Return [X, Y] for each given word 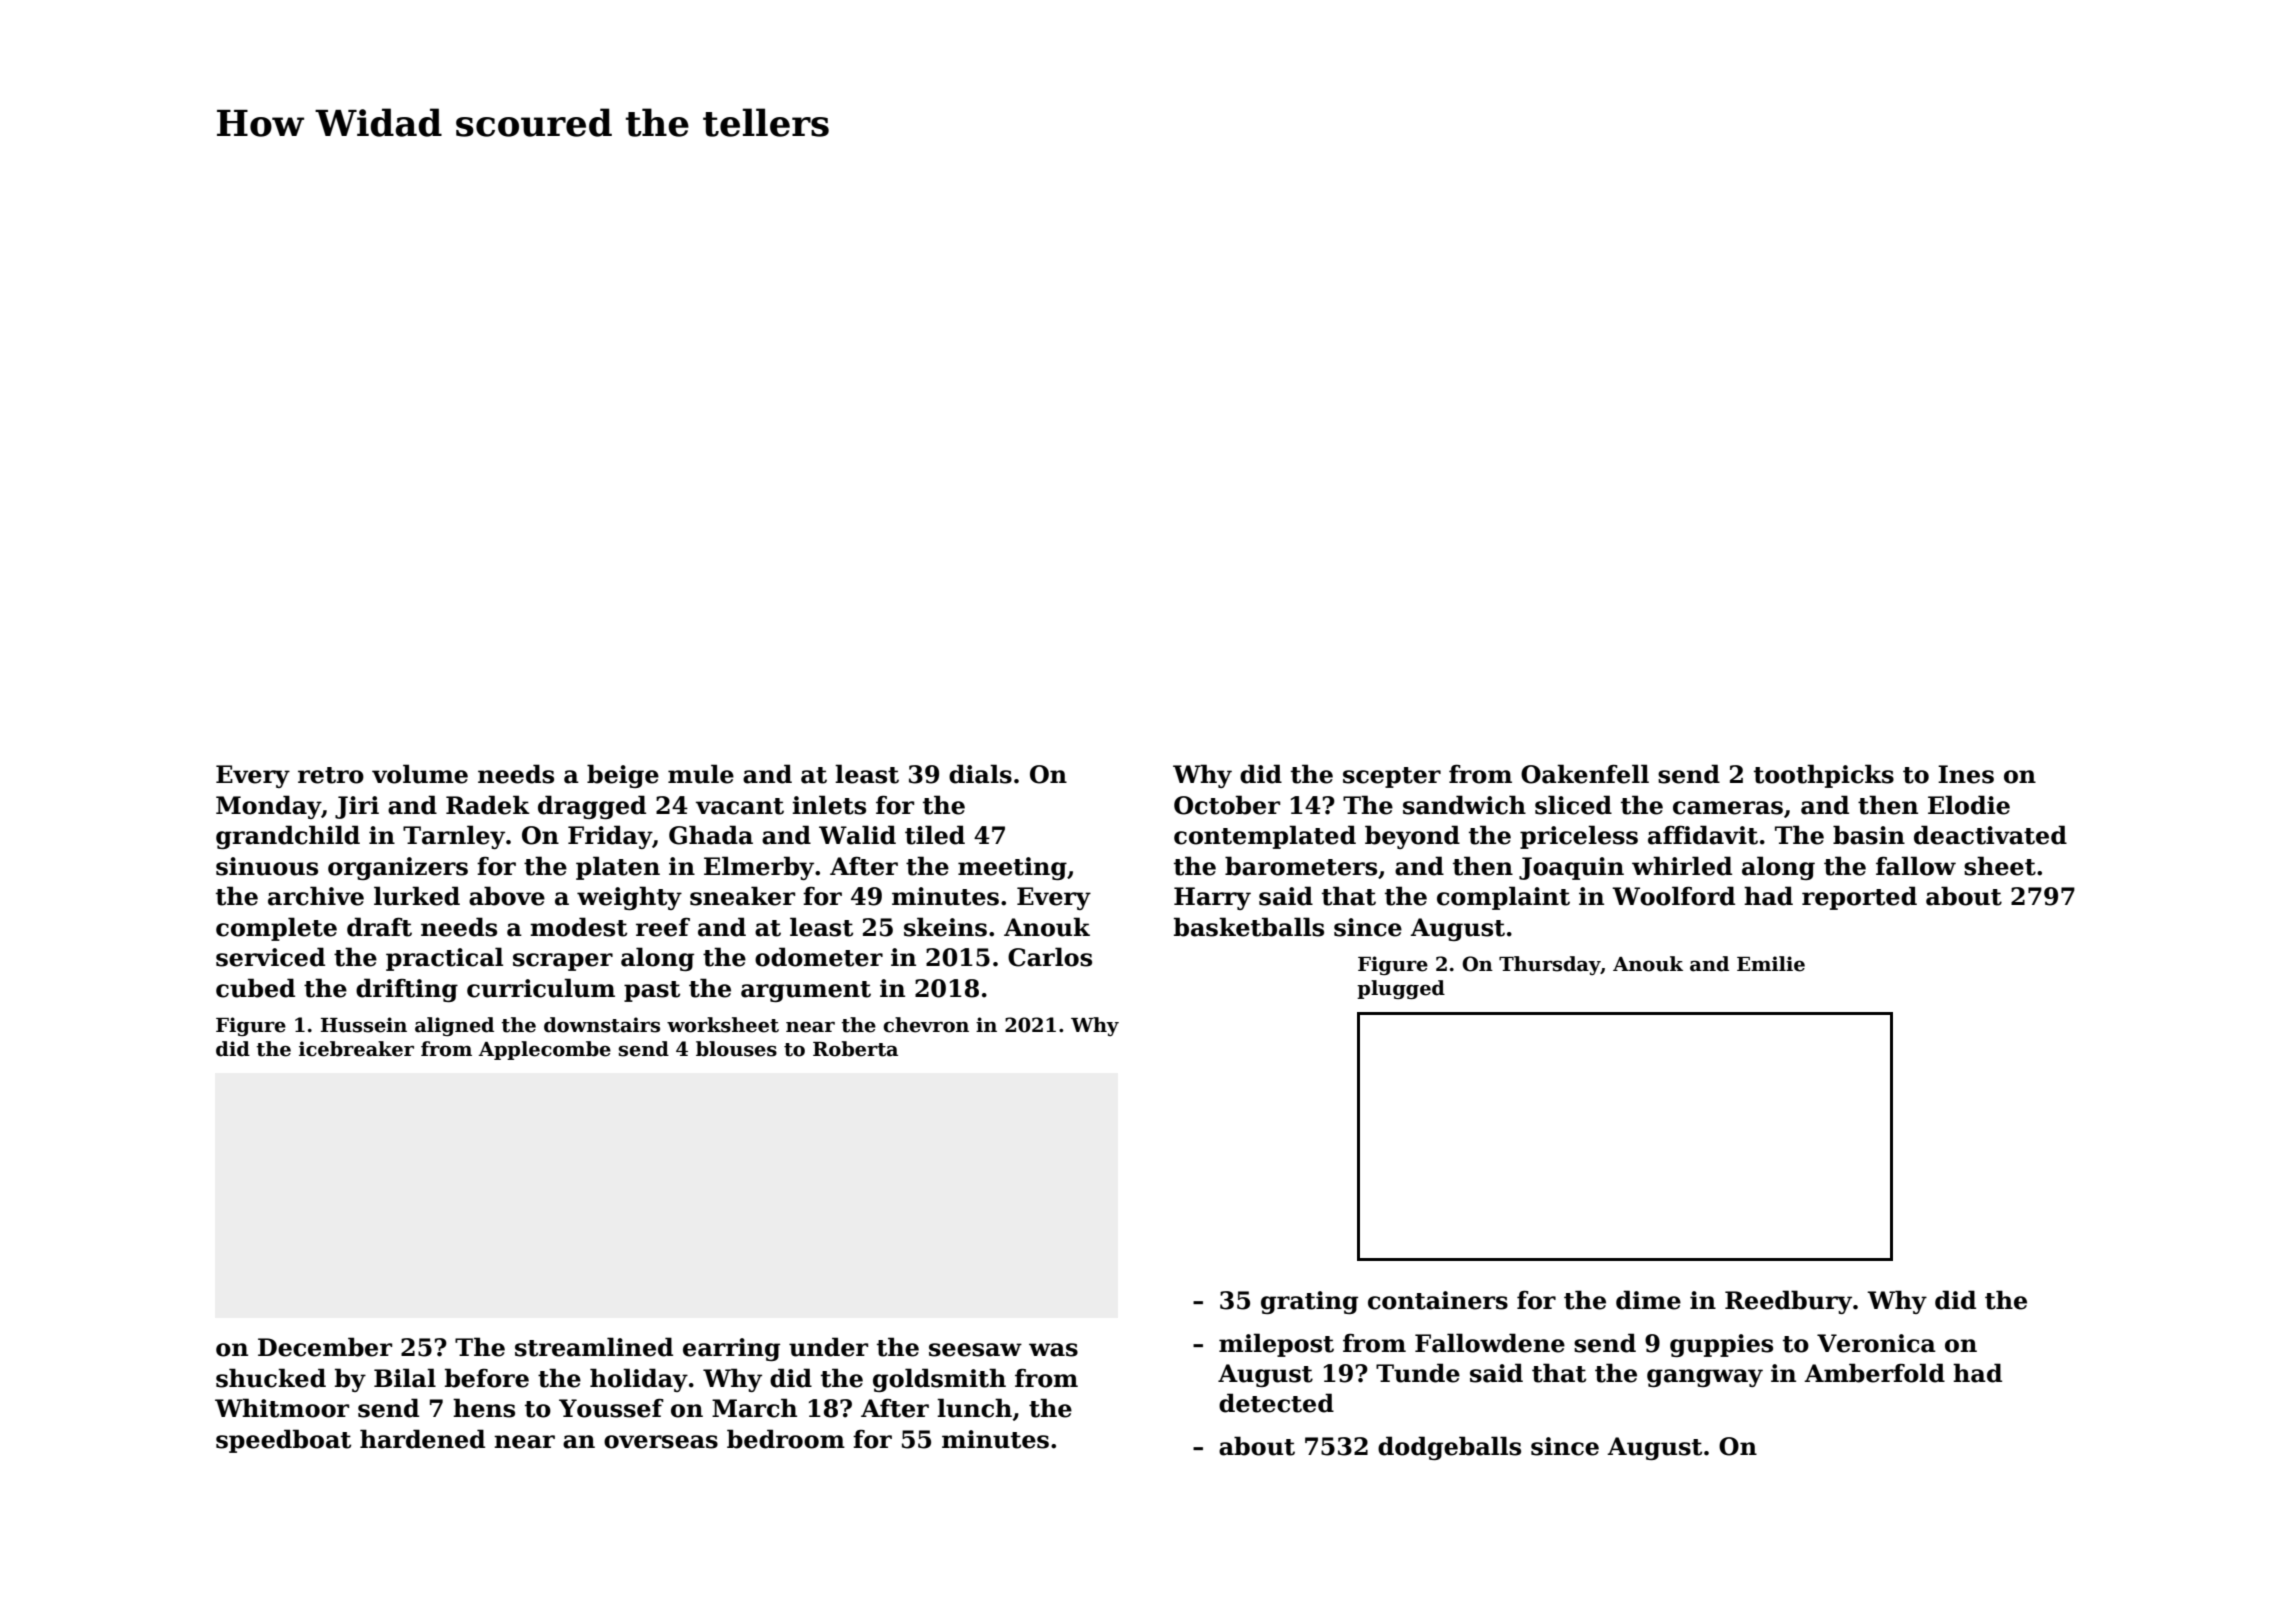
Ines [1966, 774]
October [1227, 805]
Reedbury [1788, 1302]
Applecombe [544, 1050]
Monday [268, 807]
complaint [1503, 898]
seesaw [975, 1350]
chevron [926, 1025]
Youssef [611, 1408]
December [325, 1347]
